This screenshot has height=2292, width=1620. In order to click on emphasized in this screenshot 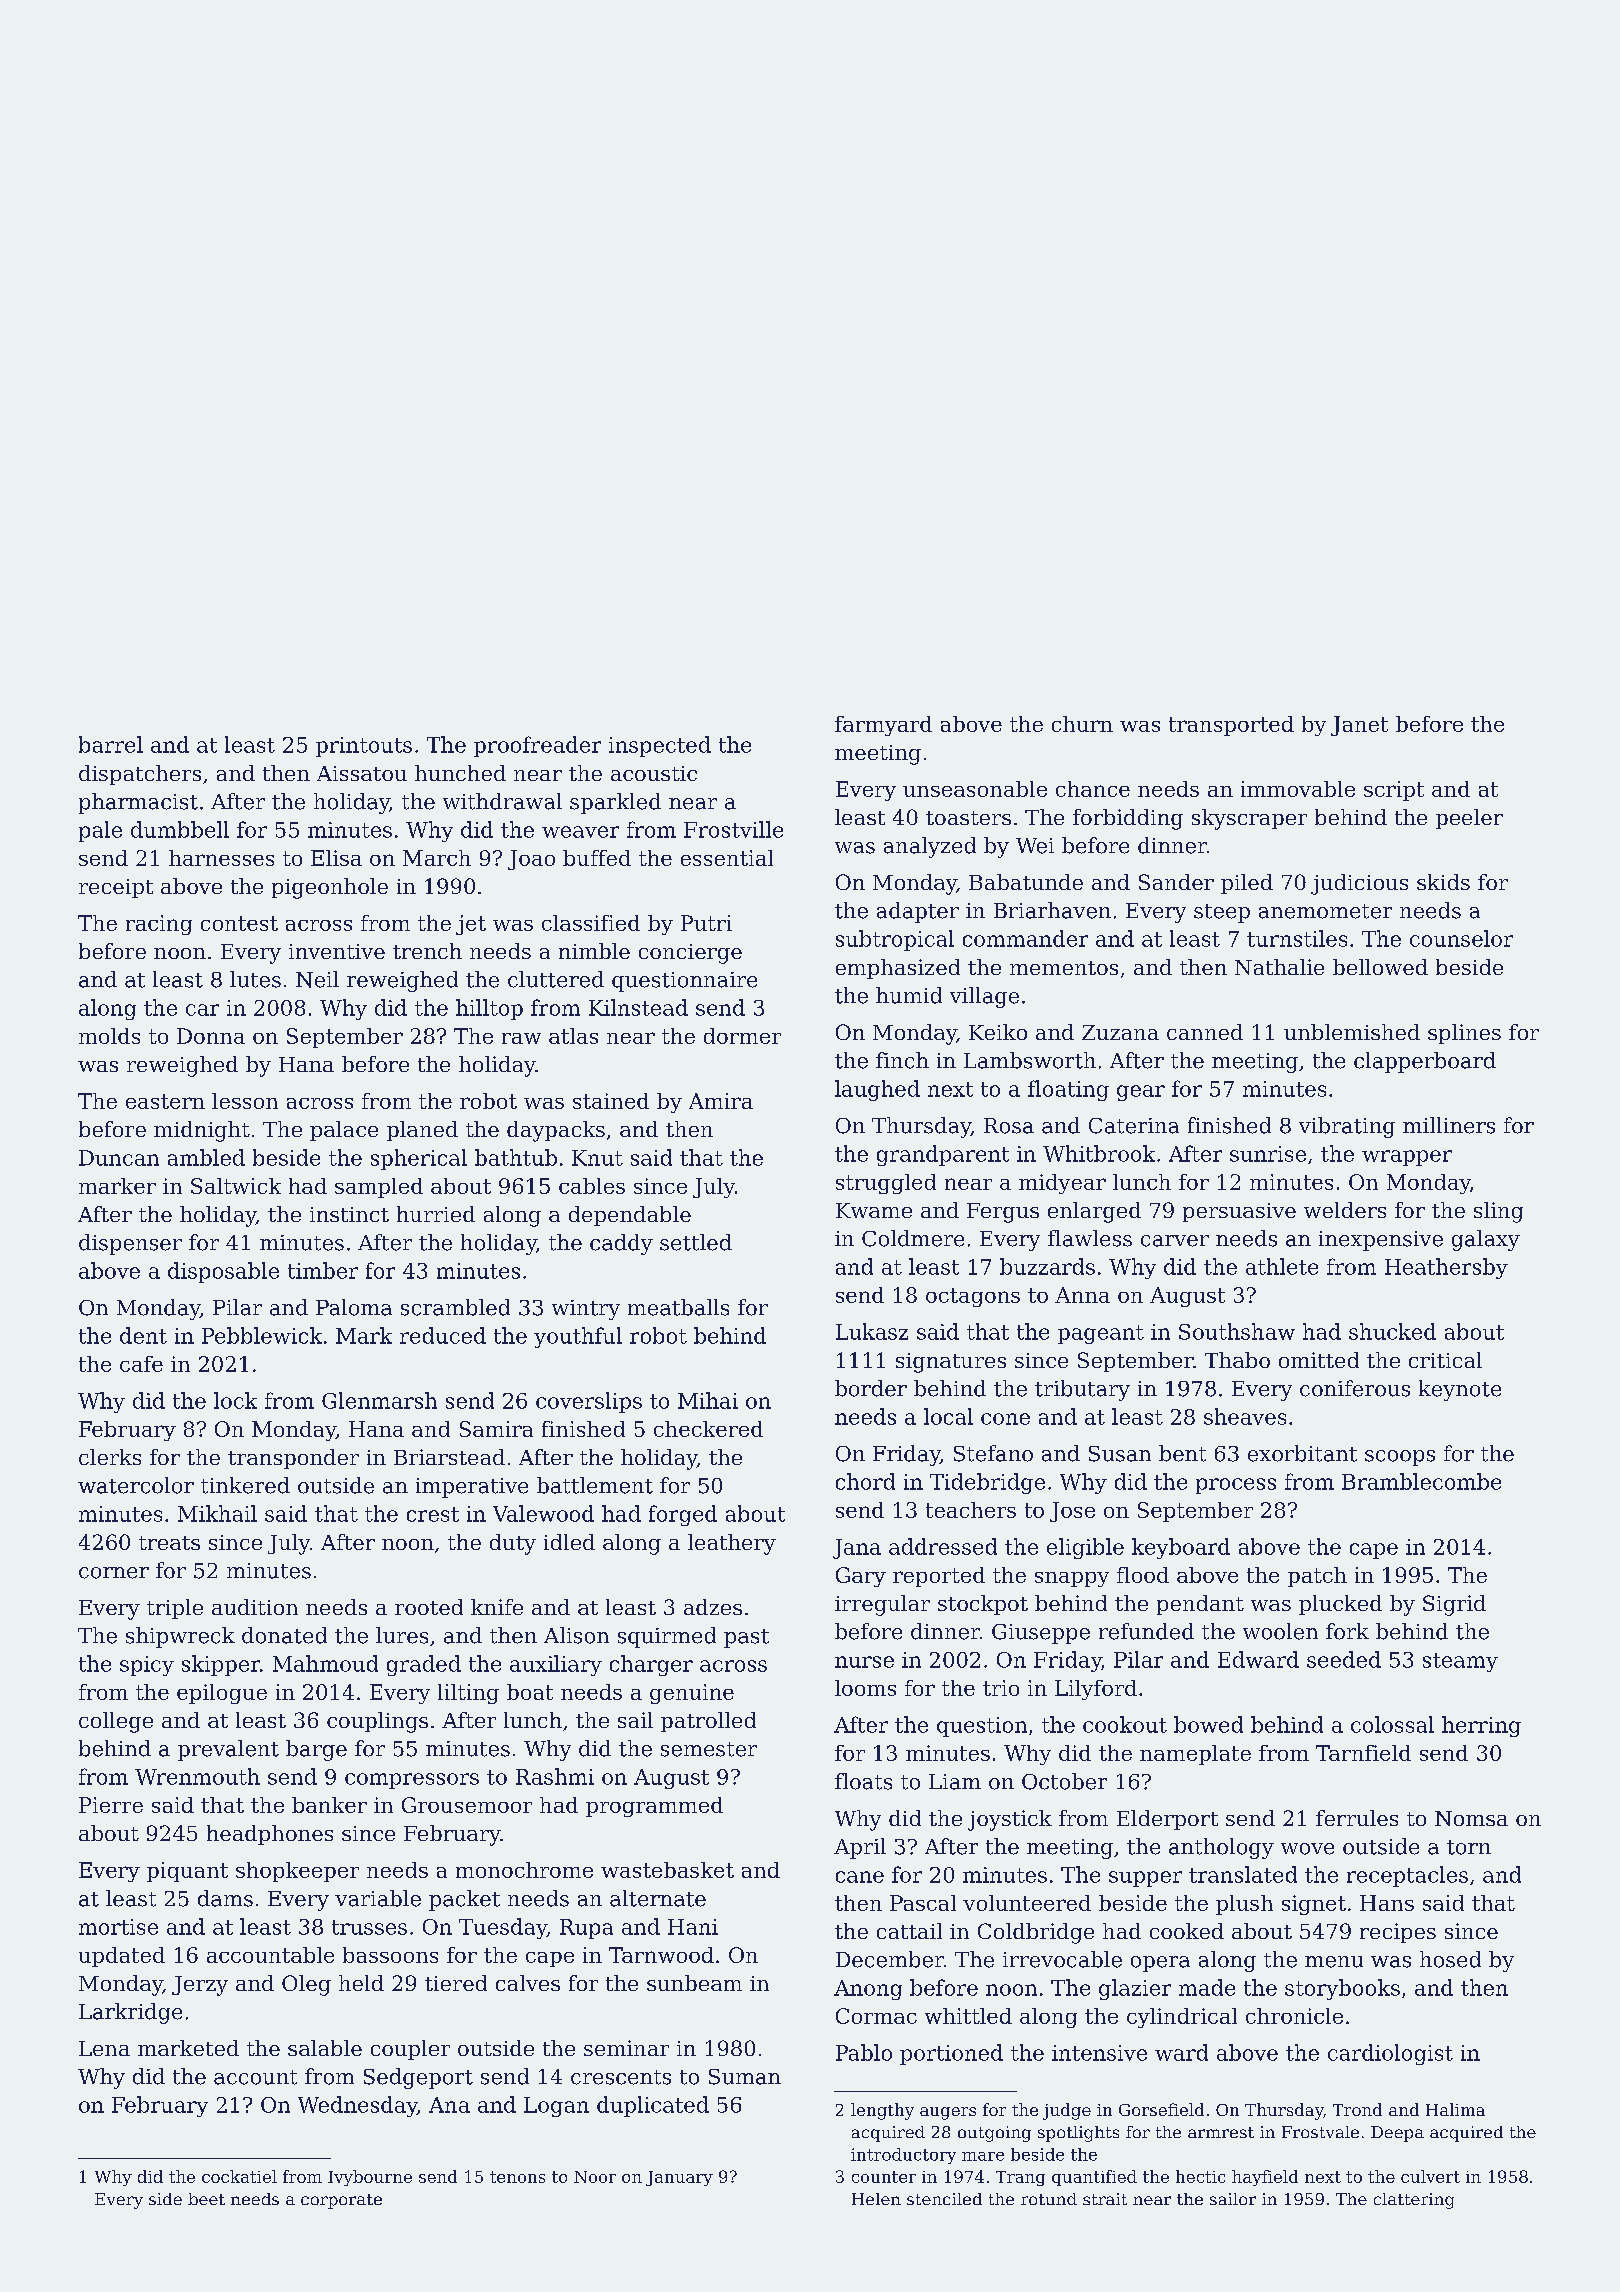, I will do `click(898, 969)`.
